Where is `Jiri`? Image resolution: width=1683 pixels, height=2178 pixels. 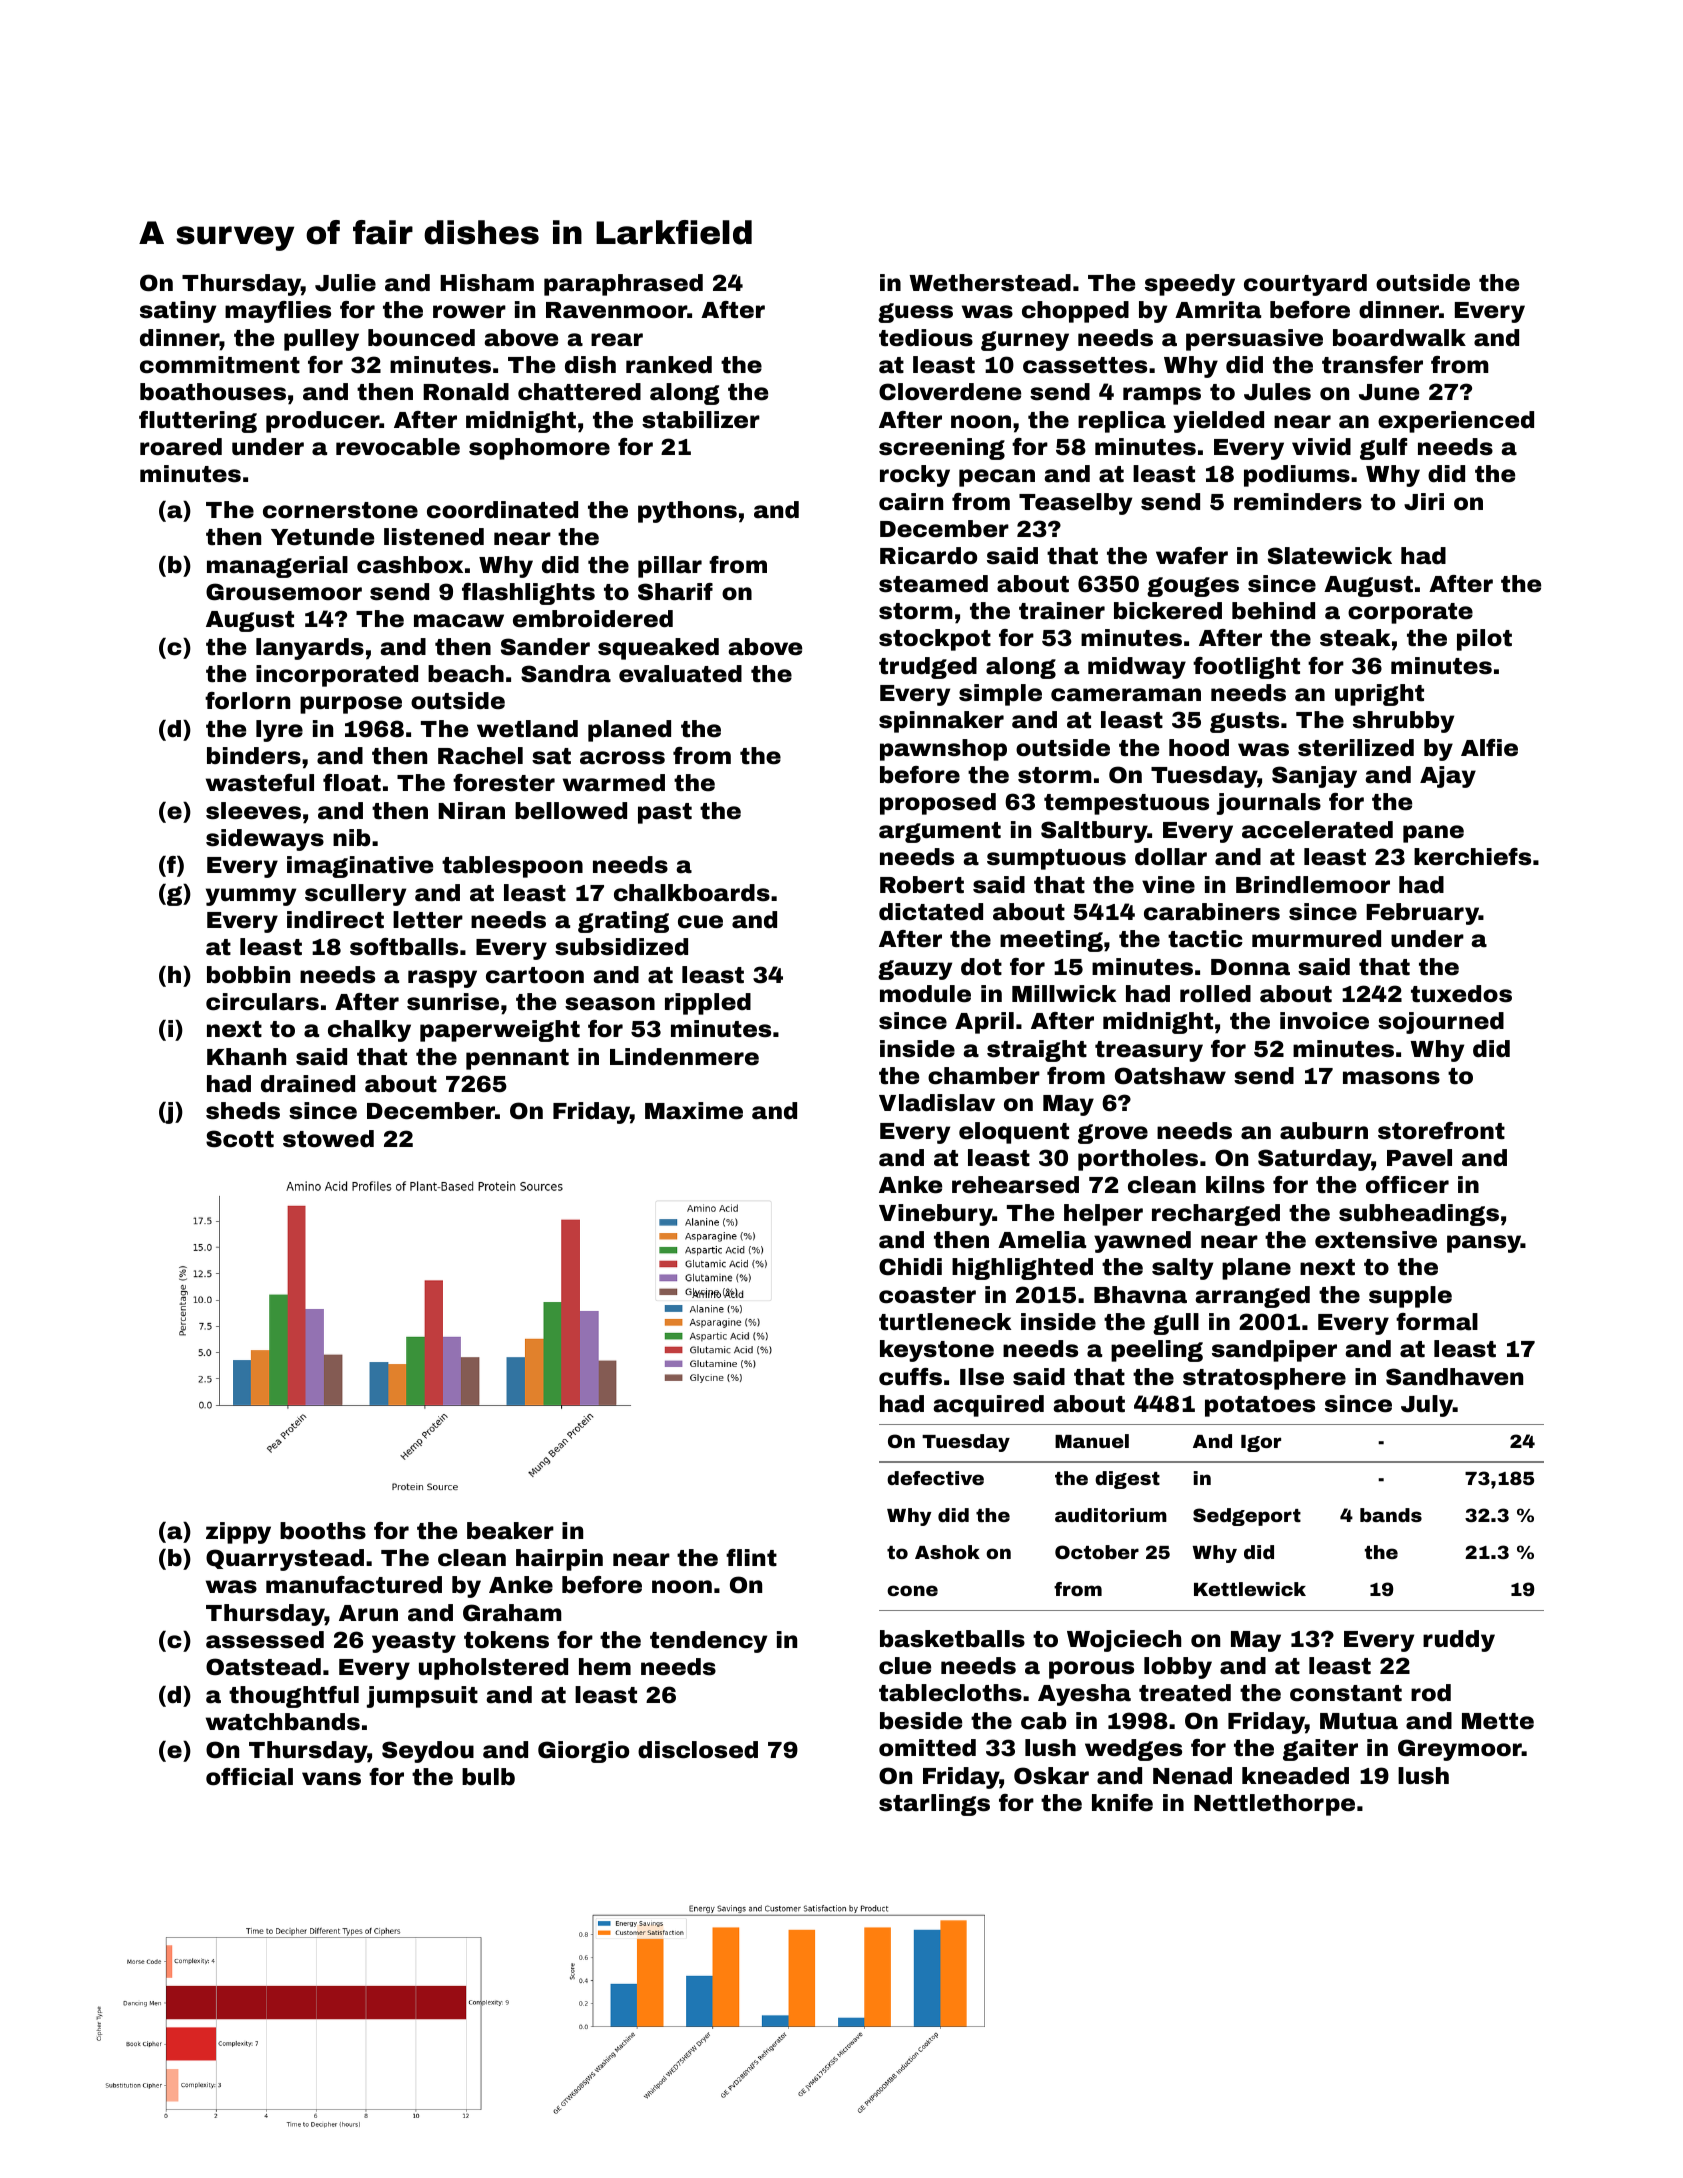 Jiri is located at coordinates (1424, 502).
